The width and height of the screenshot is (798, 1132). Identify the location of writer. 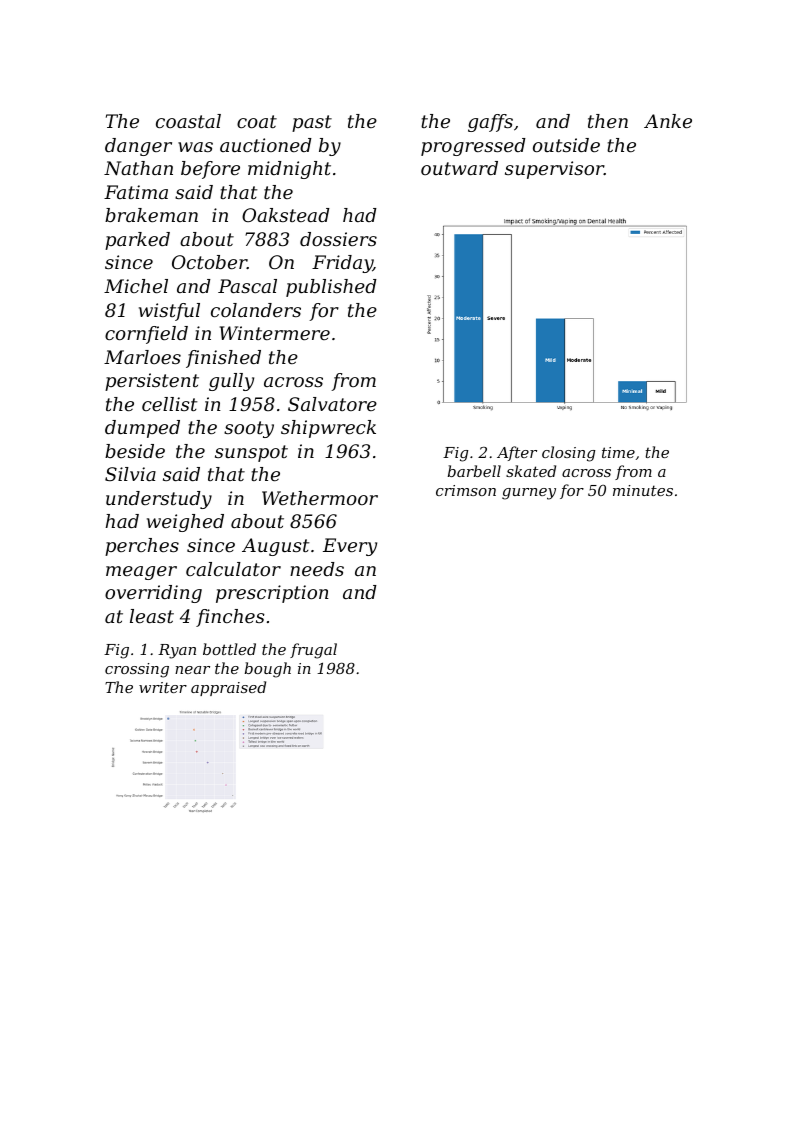
(163, 687).
